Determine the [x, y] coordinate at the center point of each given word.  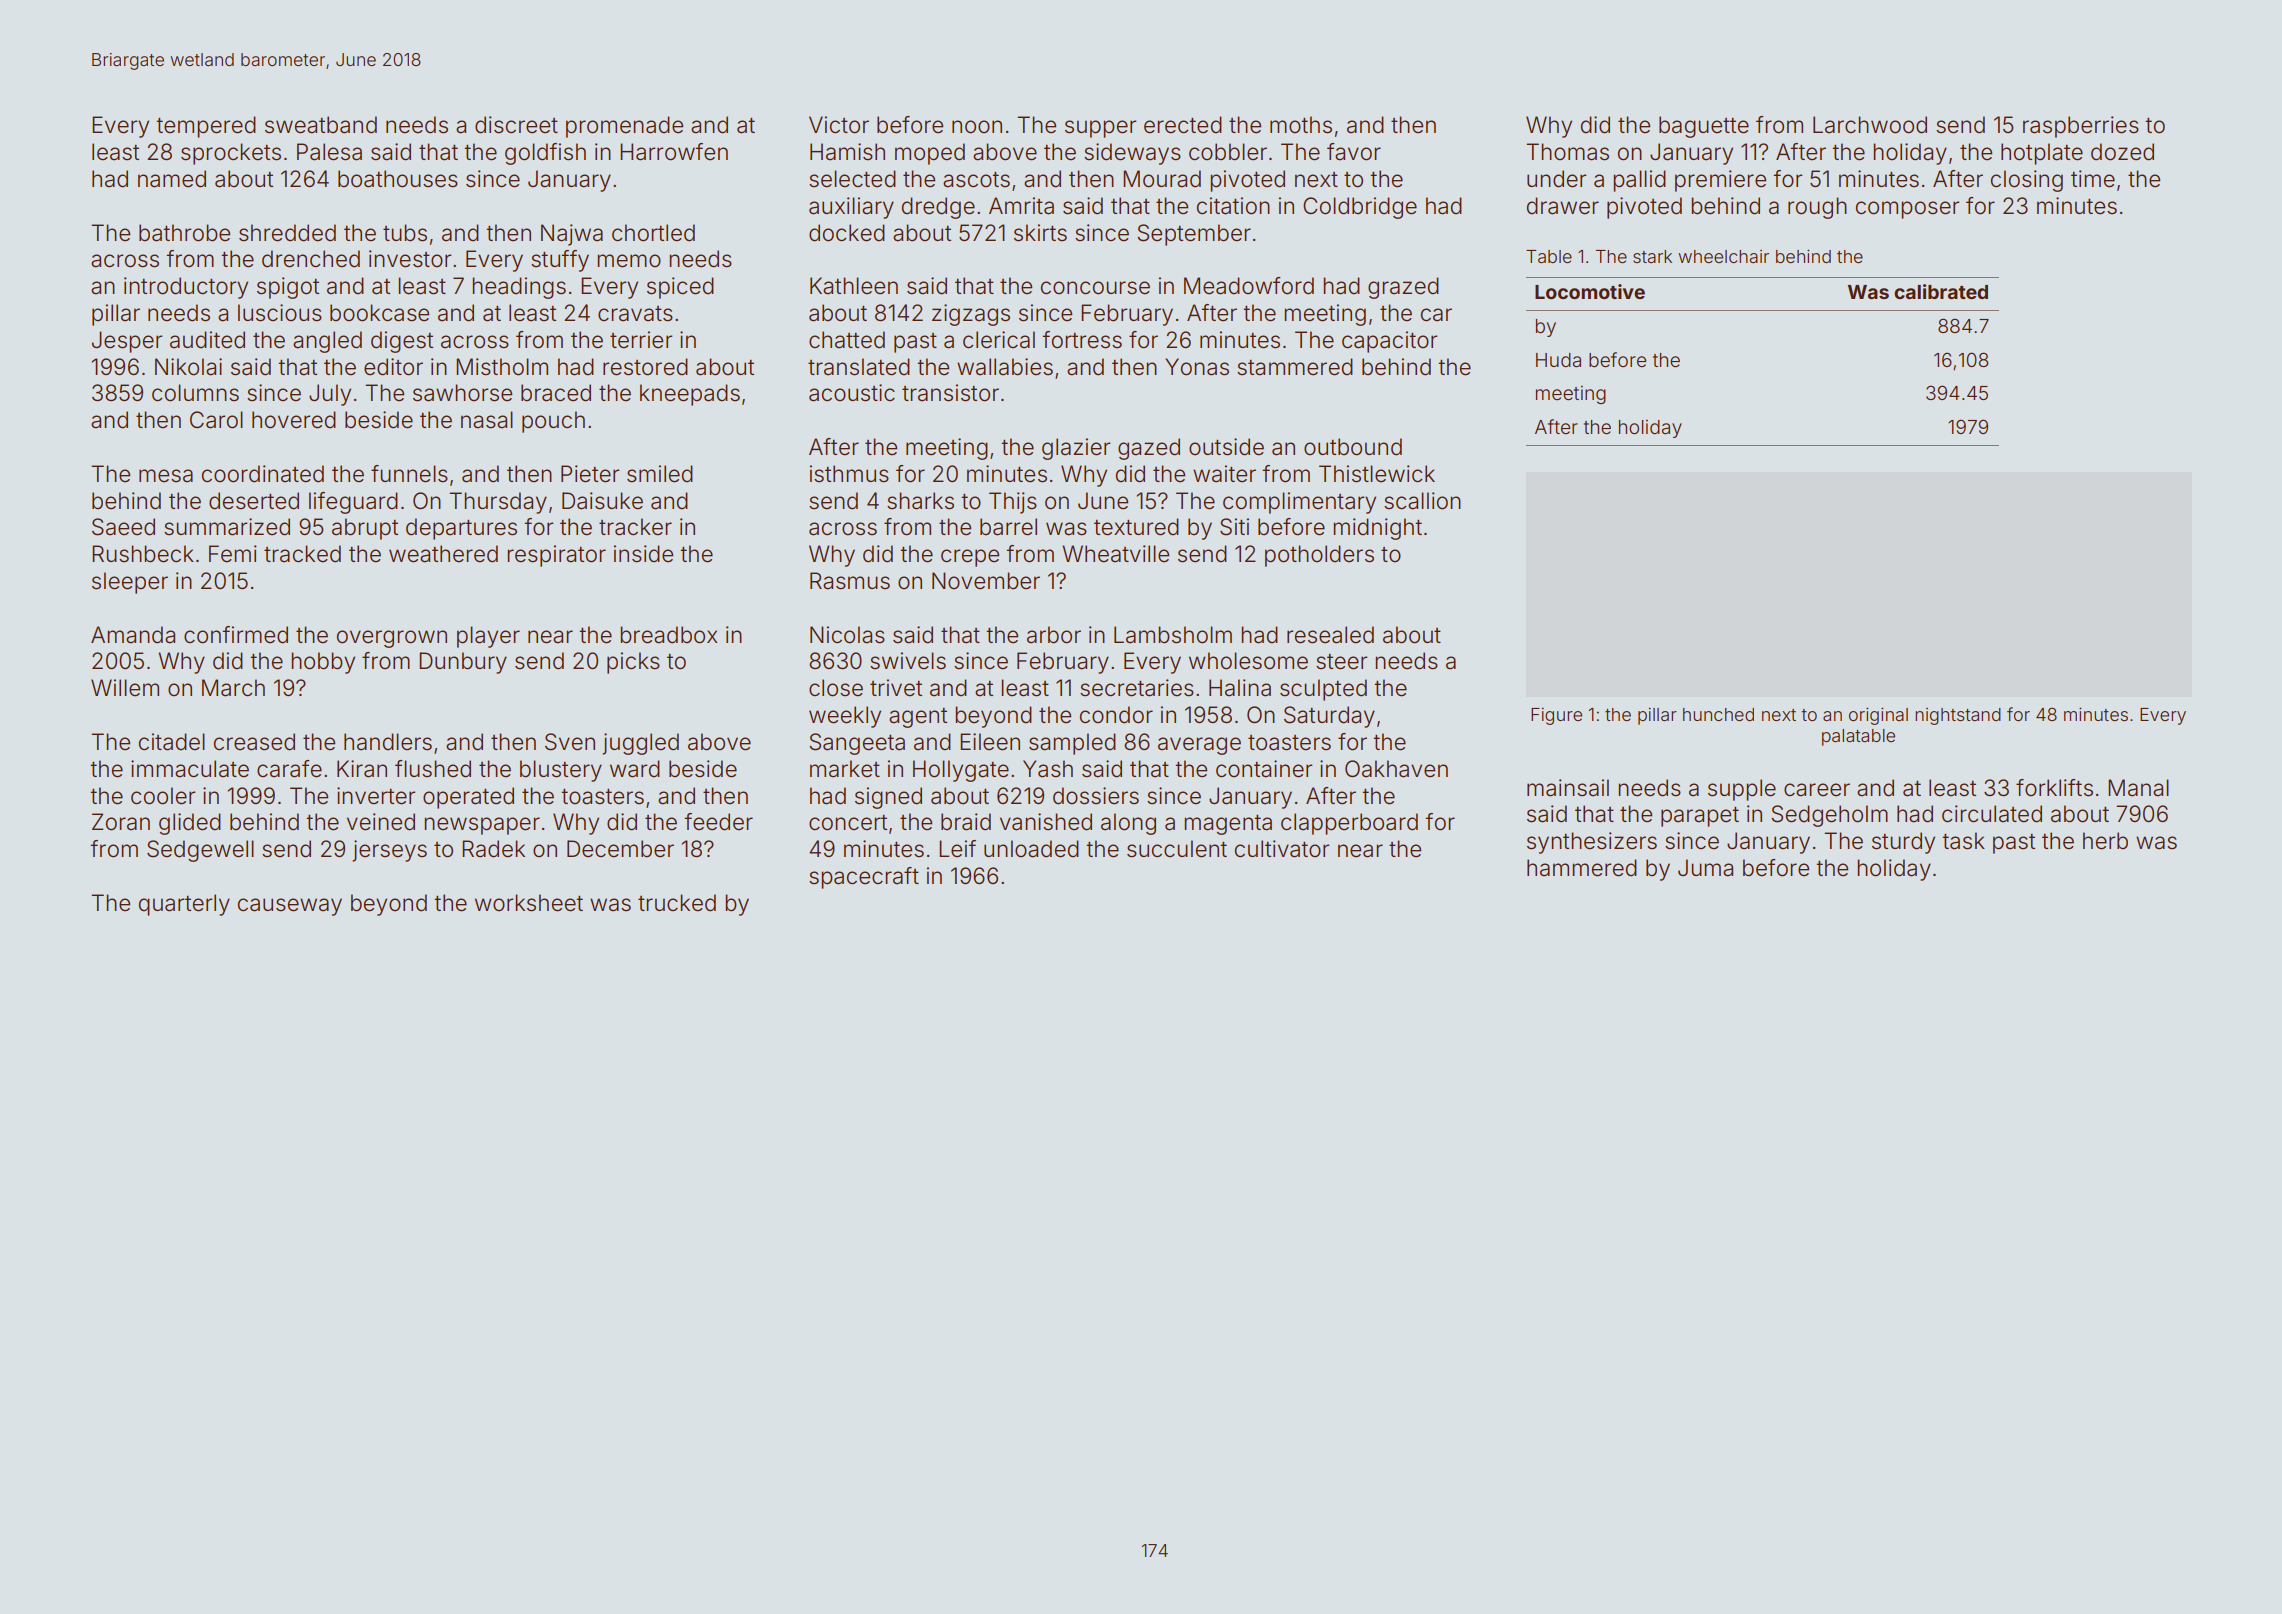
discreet [516, 125]
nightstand [1958, 716]
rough [1817, 208]
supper [1100, 129]
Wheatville [1115, 554]
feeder [718, 822]
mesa [166, 476]
